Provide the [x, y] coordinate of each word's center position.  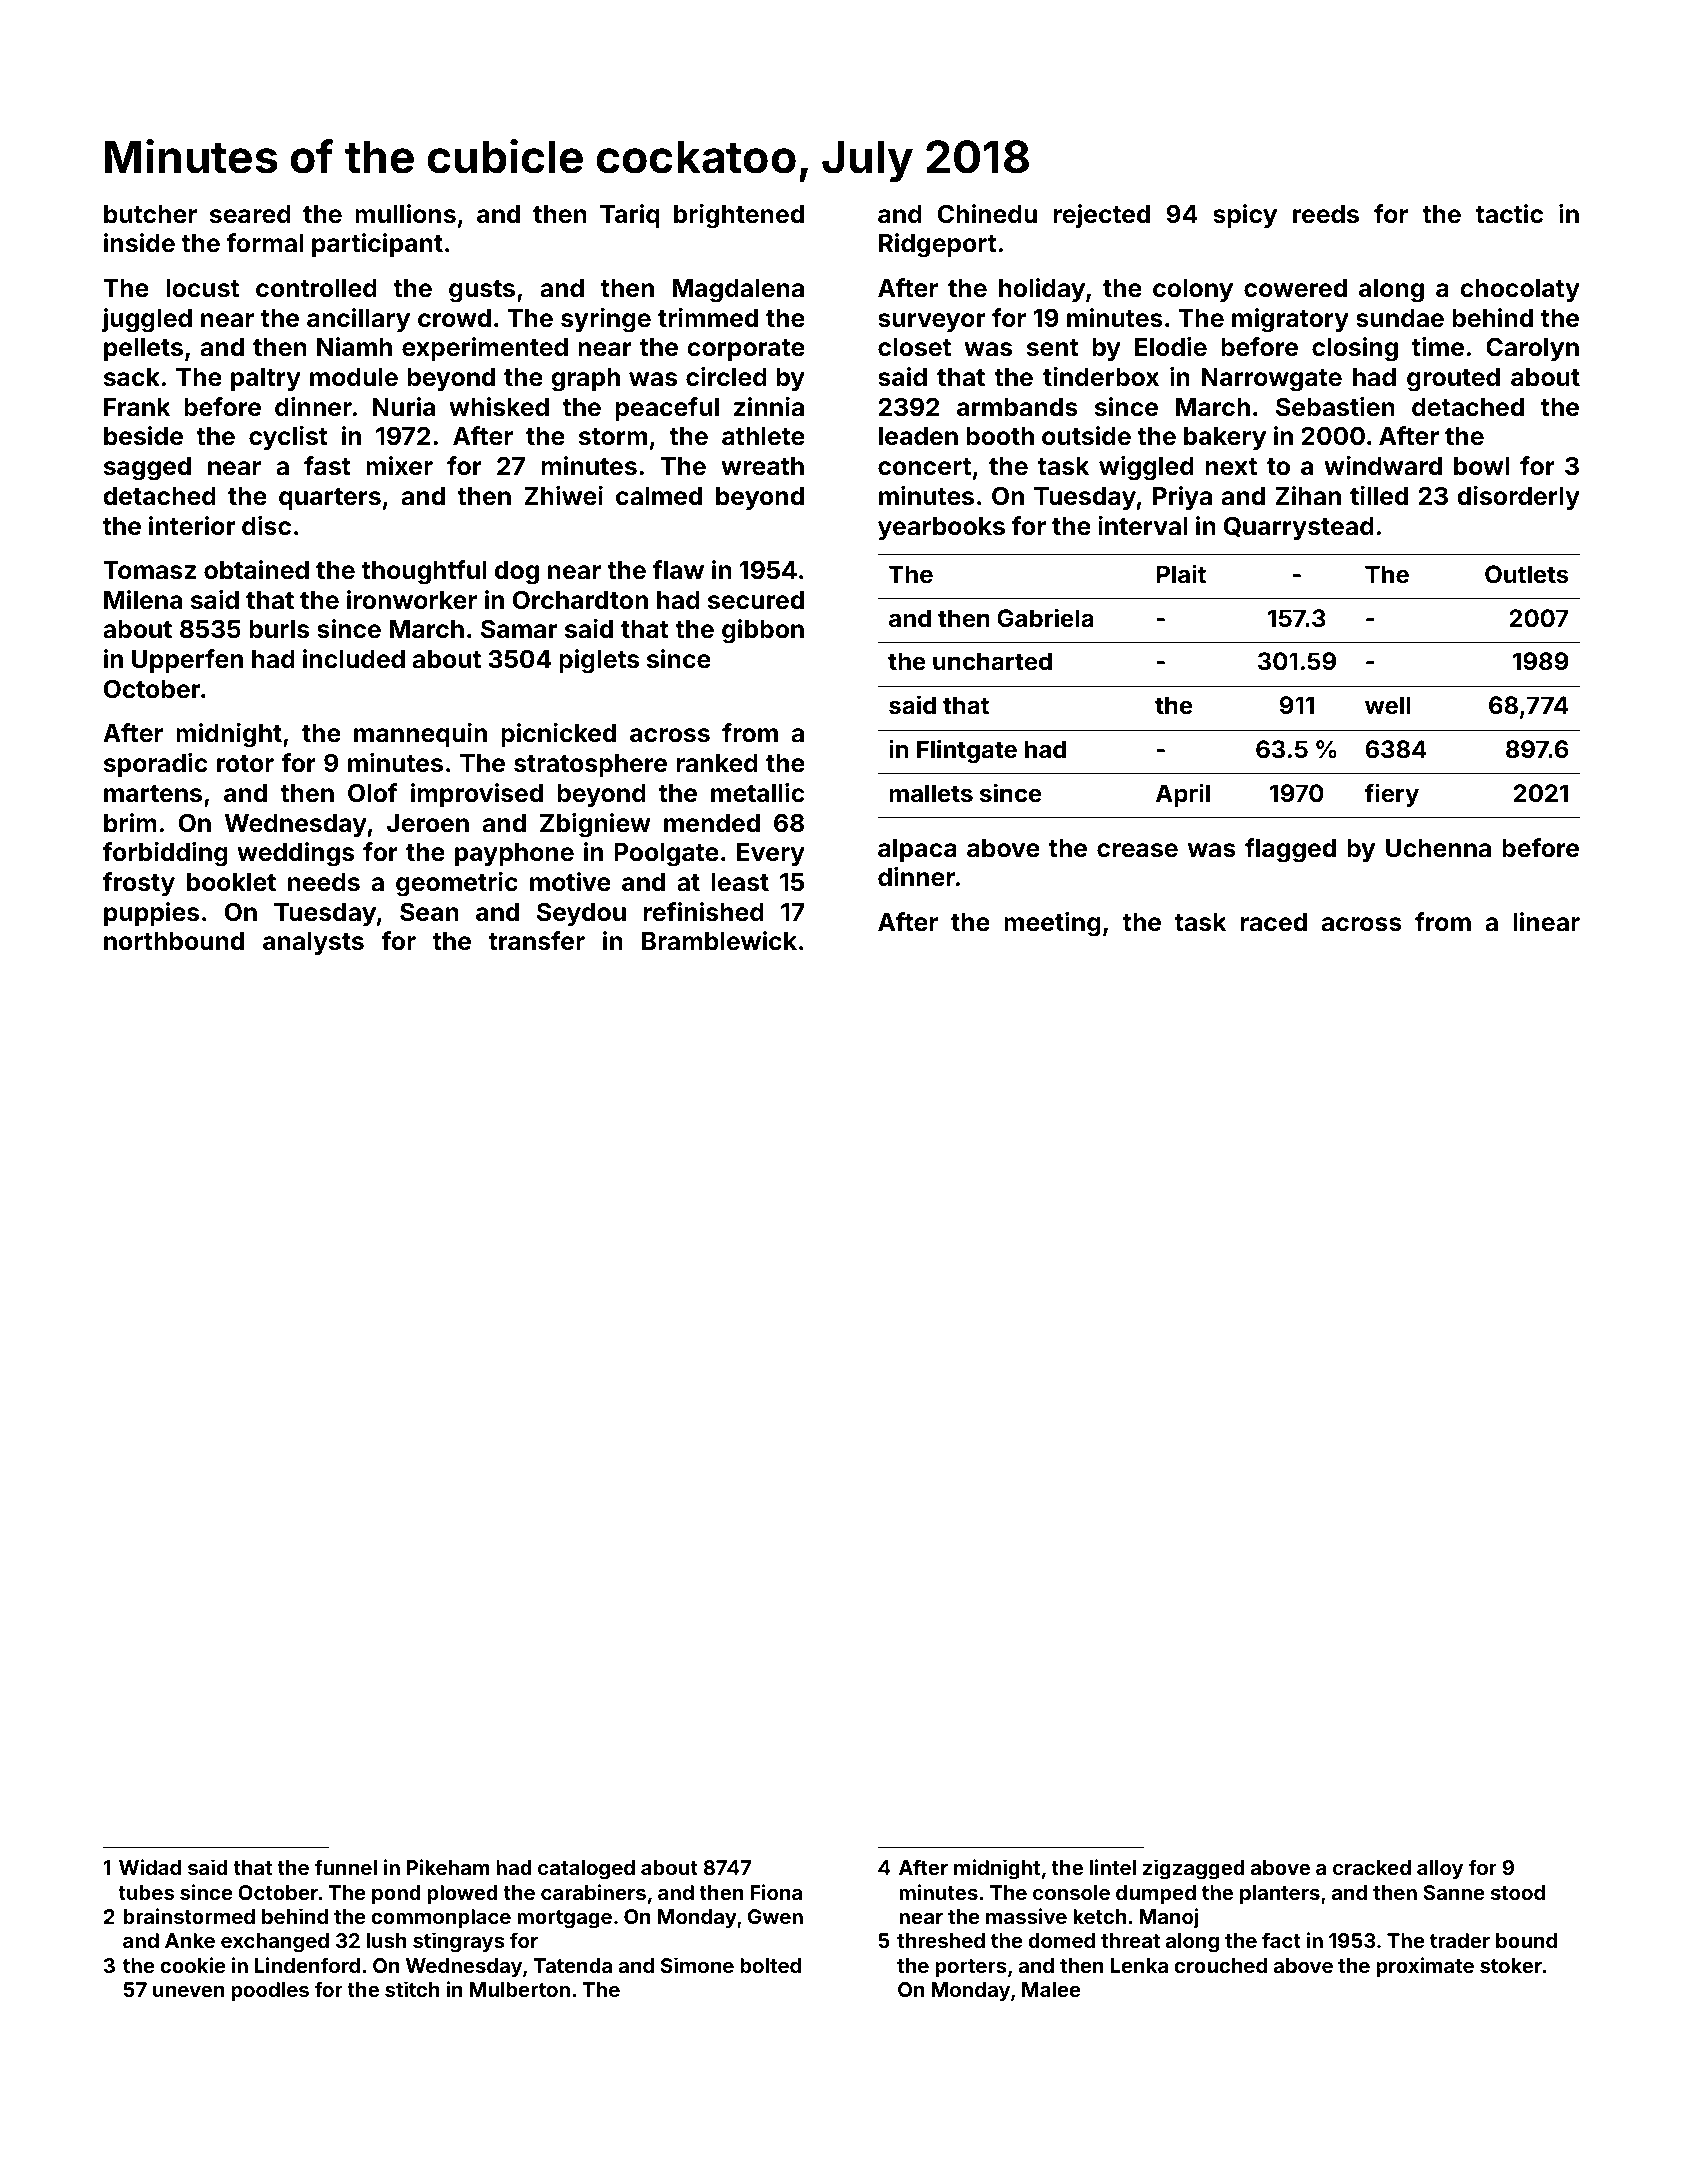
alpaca [917, 850]
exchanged [275, 1943]
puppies [151, 914]
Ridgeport [938, 245]
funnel [345, 1867]
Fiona [776, 1892]
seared [250, 214]
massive [1026, 1916]
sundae [1400, 318]
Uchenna [1438, 848]
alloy [1440, 1869]
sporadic [155, 765]
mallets [931, 793]
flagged [1290, 850]
